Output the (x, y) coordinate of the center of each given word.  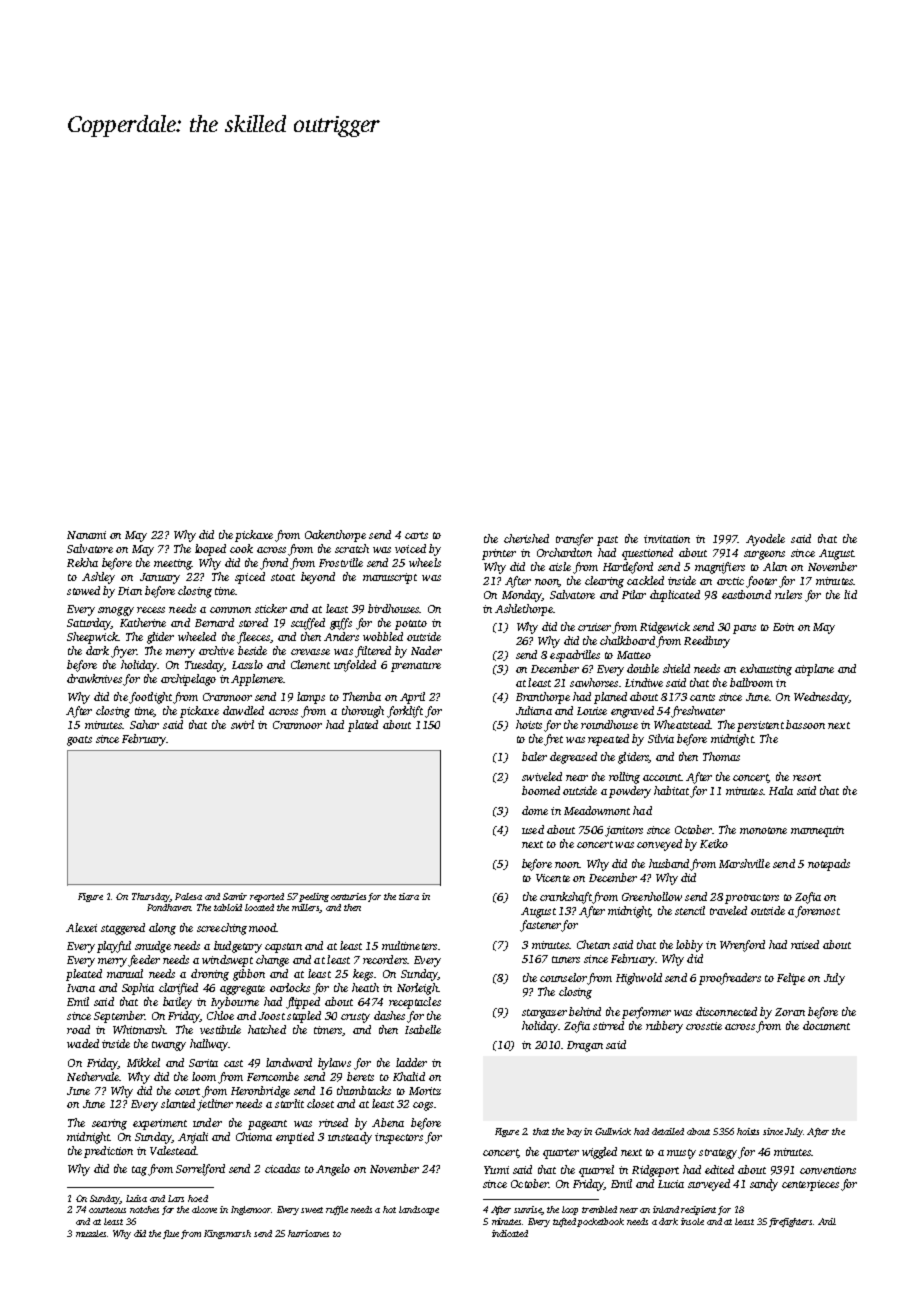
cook (241, 548)
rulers (788, 594)
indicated (510, 1233)
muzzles (91, 1233)
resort (807, 777)
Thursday (151, 897)
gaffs (341, 624)
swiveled (542, 776)
